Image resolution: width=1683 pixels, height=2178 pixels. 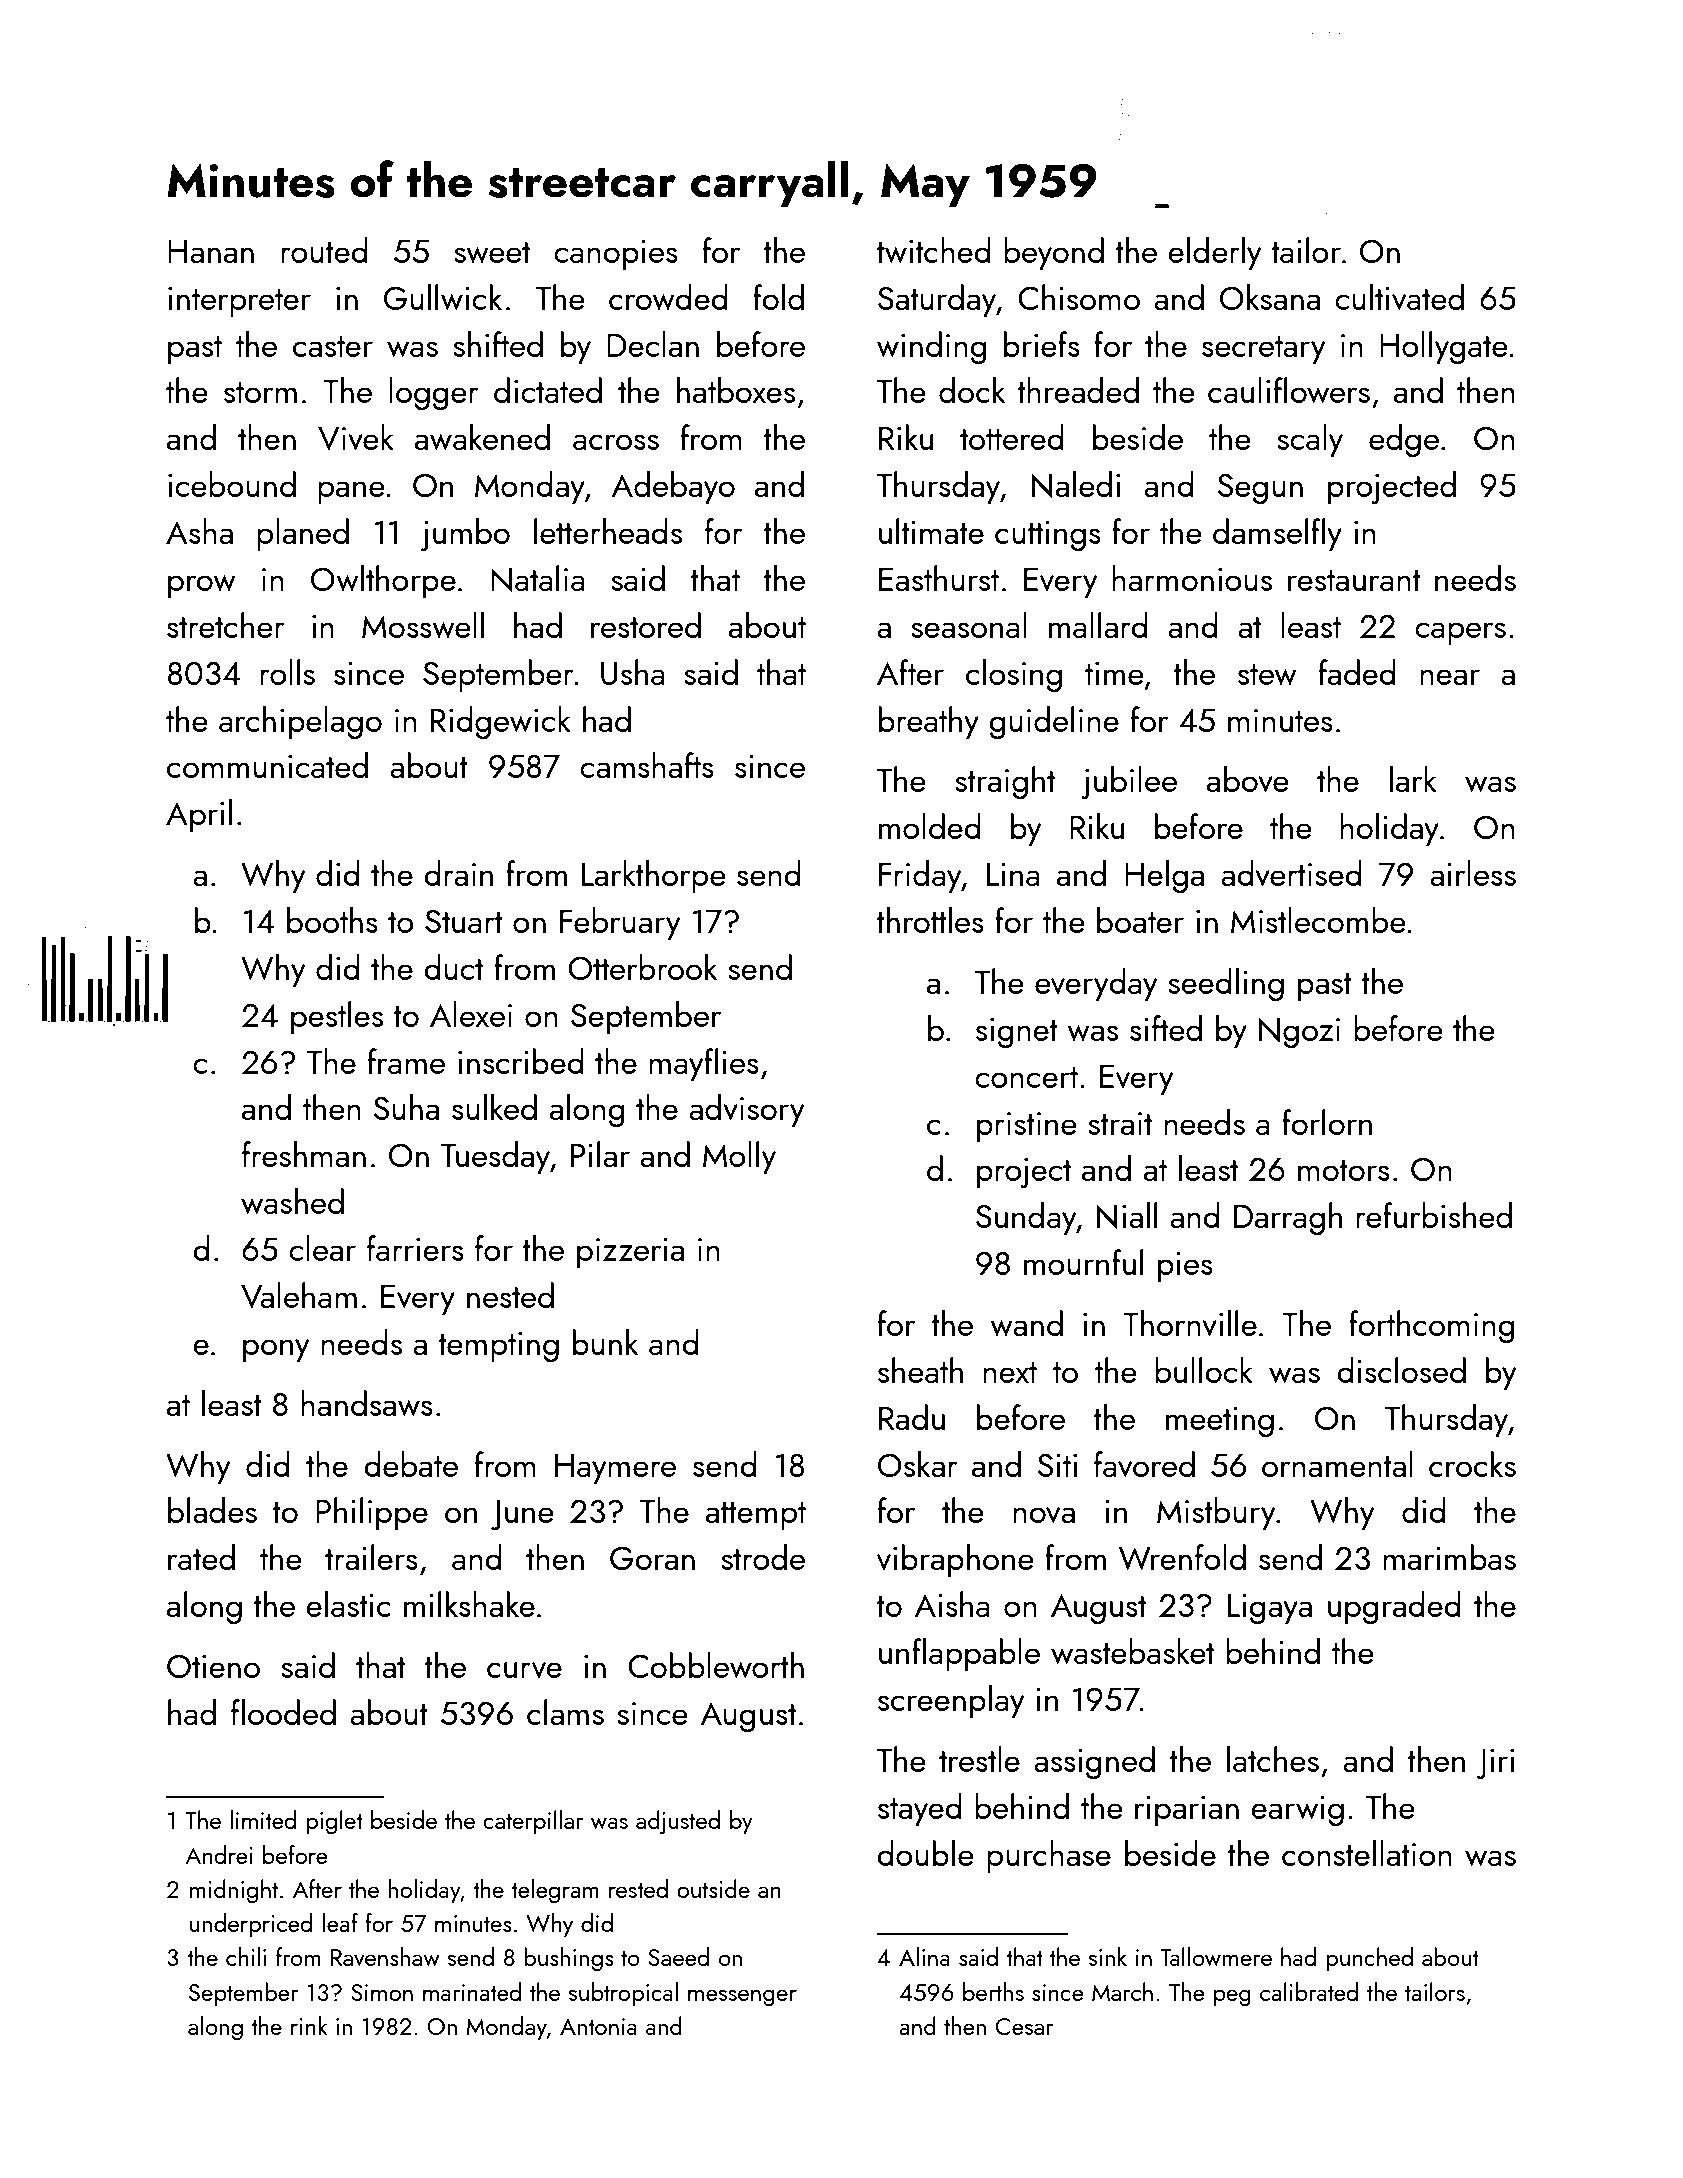 What do you see at coordinates (1083, 1262) in the screenshot?
I see `mournful` at bounding box center [1083, 1262].
